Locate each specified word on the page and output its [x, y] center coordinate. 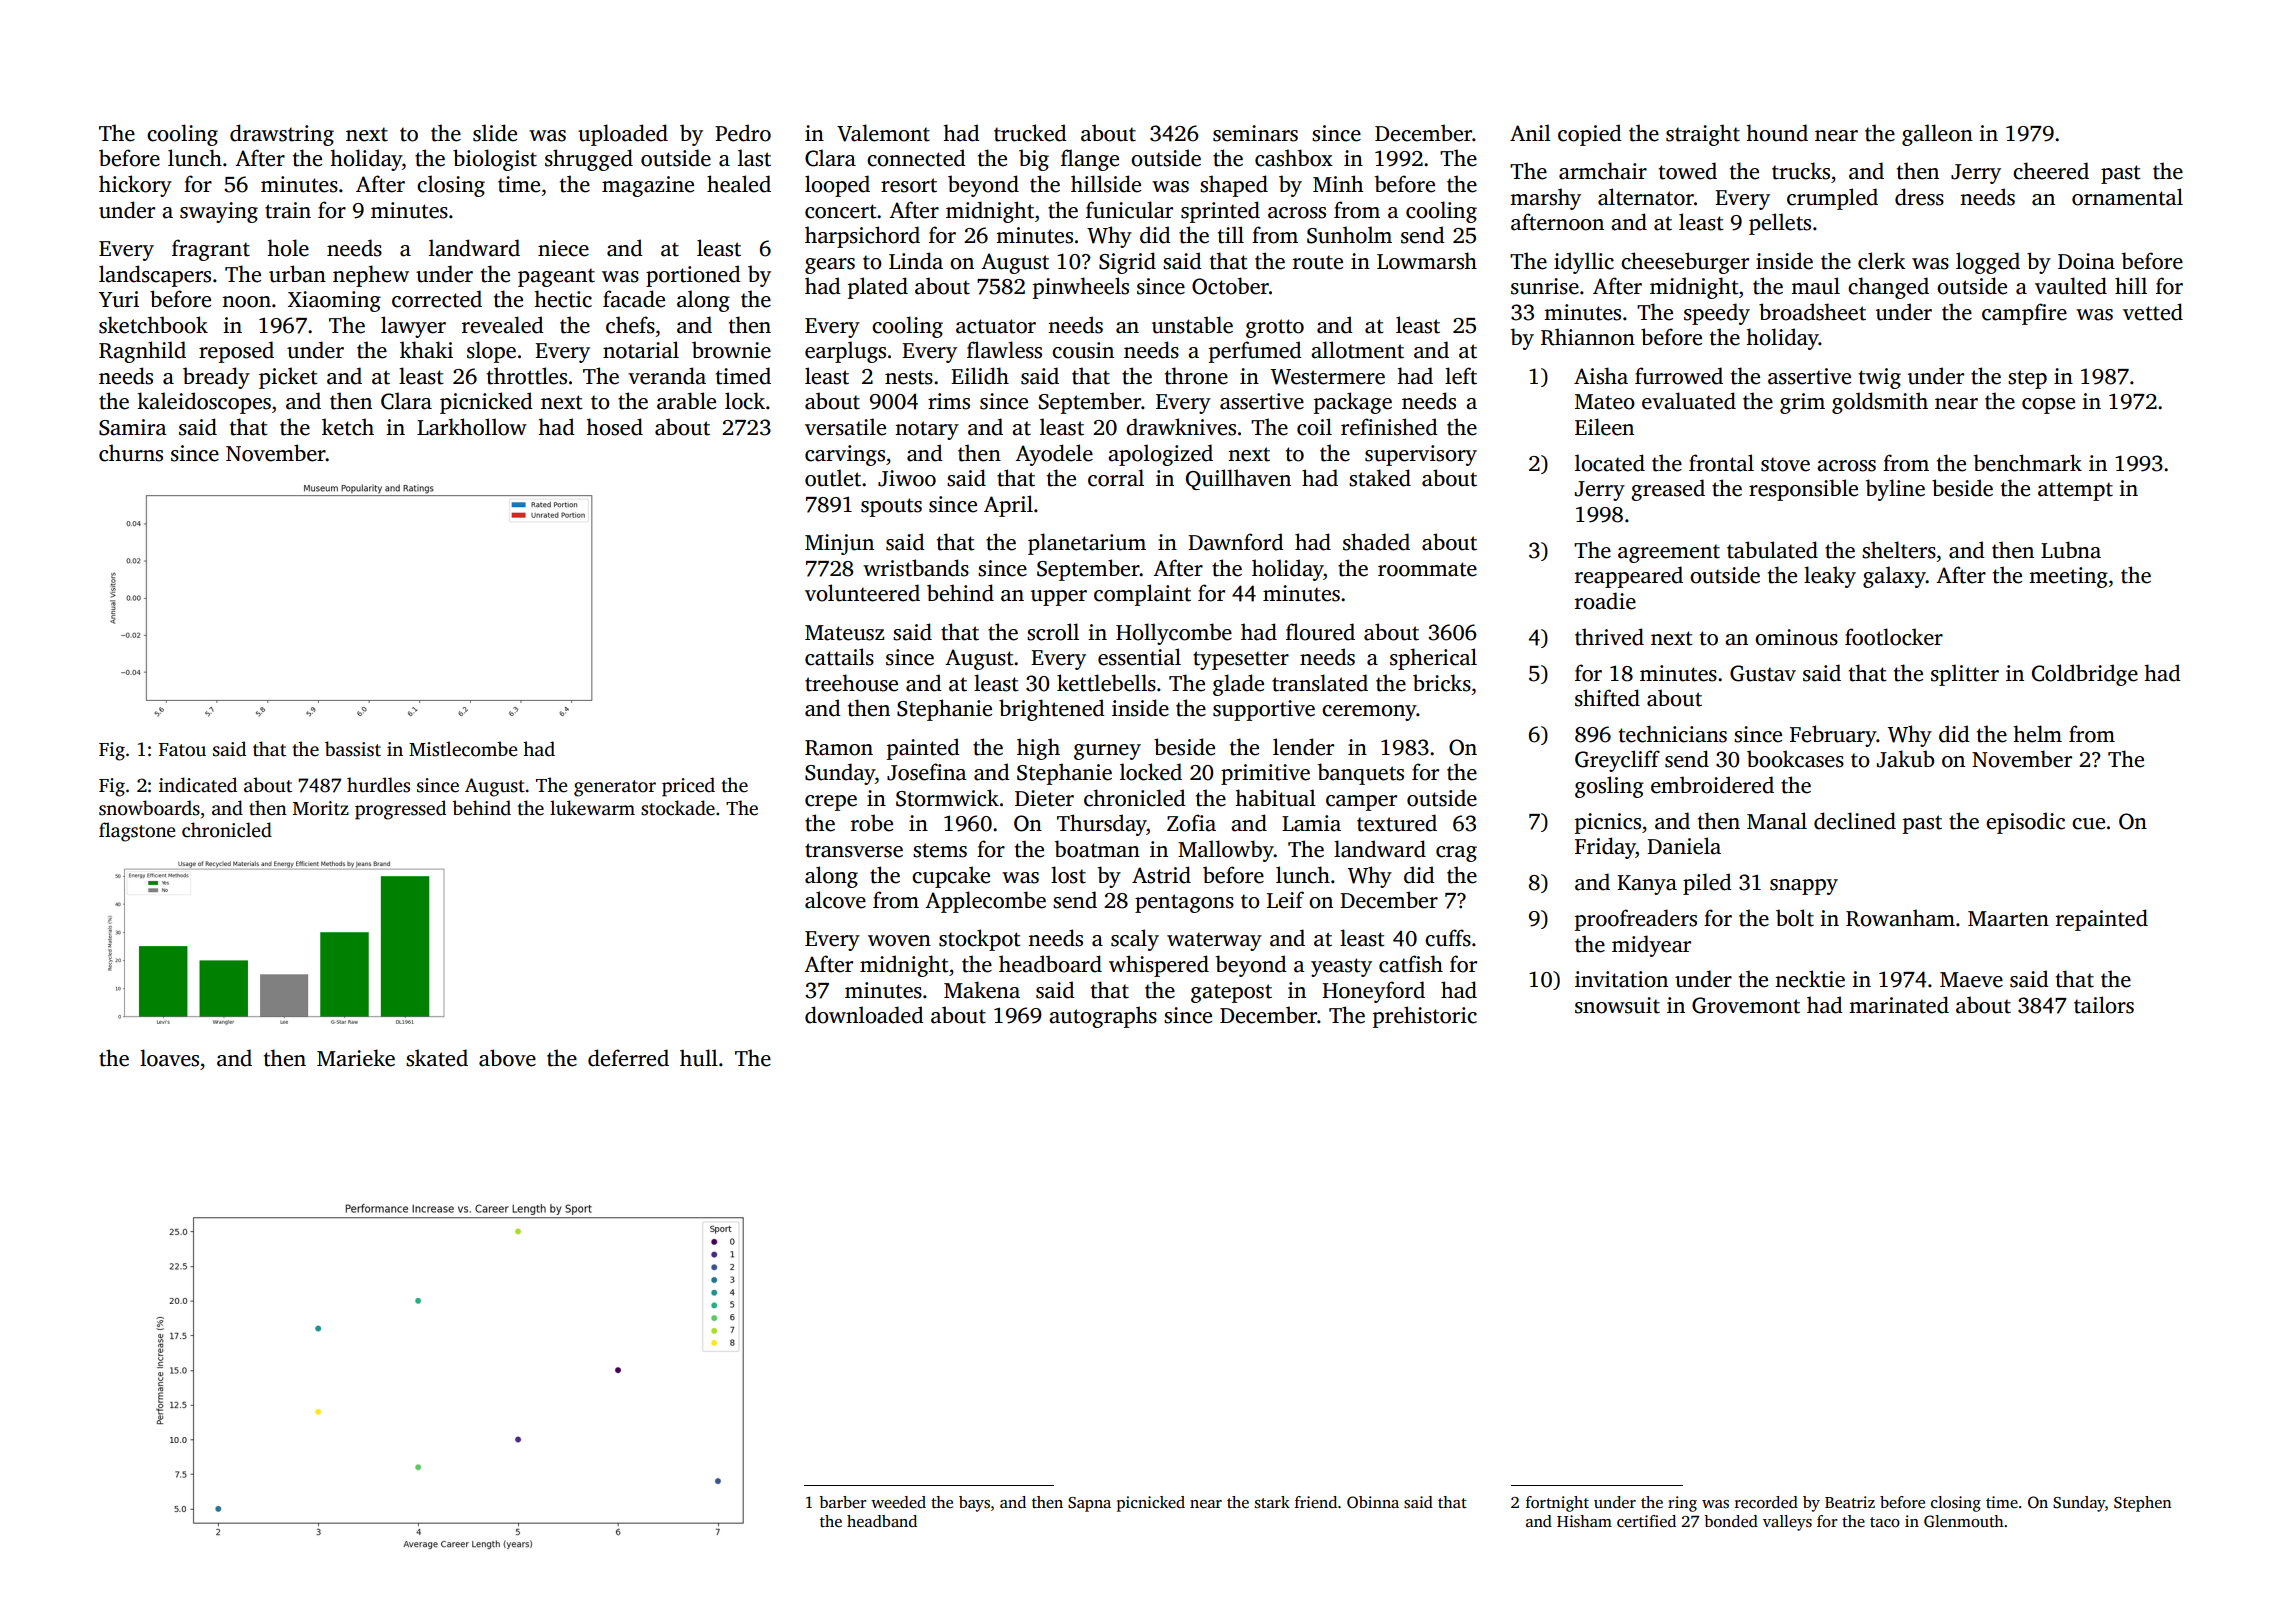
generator [615, 788]
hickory [135, 186]
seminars [1255, 133]
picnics [1608, 823]
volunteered [862, 593]
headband [882, 1521]
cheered [2051, 171]
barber [843, 1502]
